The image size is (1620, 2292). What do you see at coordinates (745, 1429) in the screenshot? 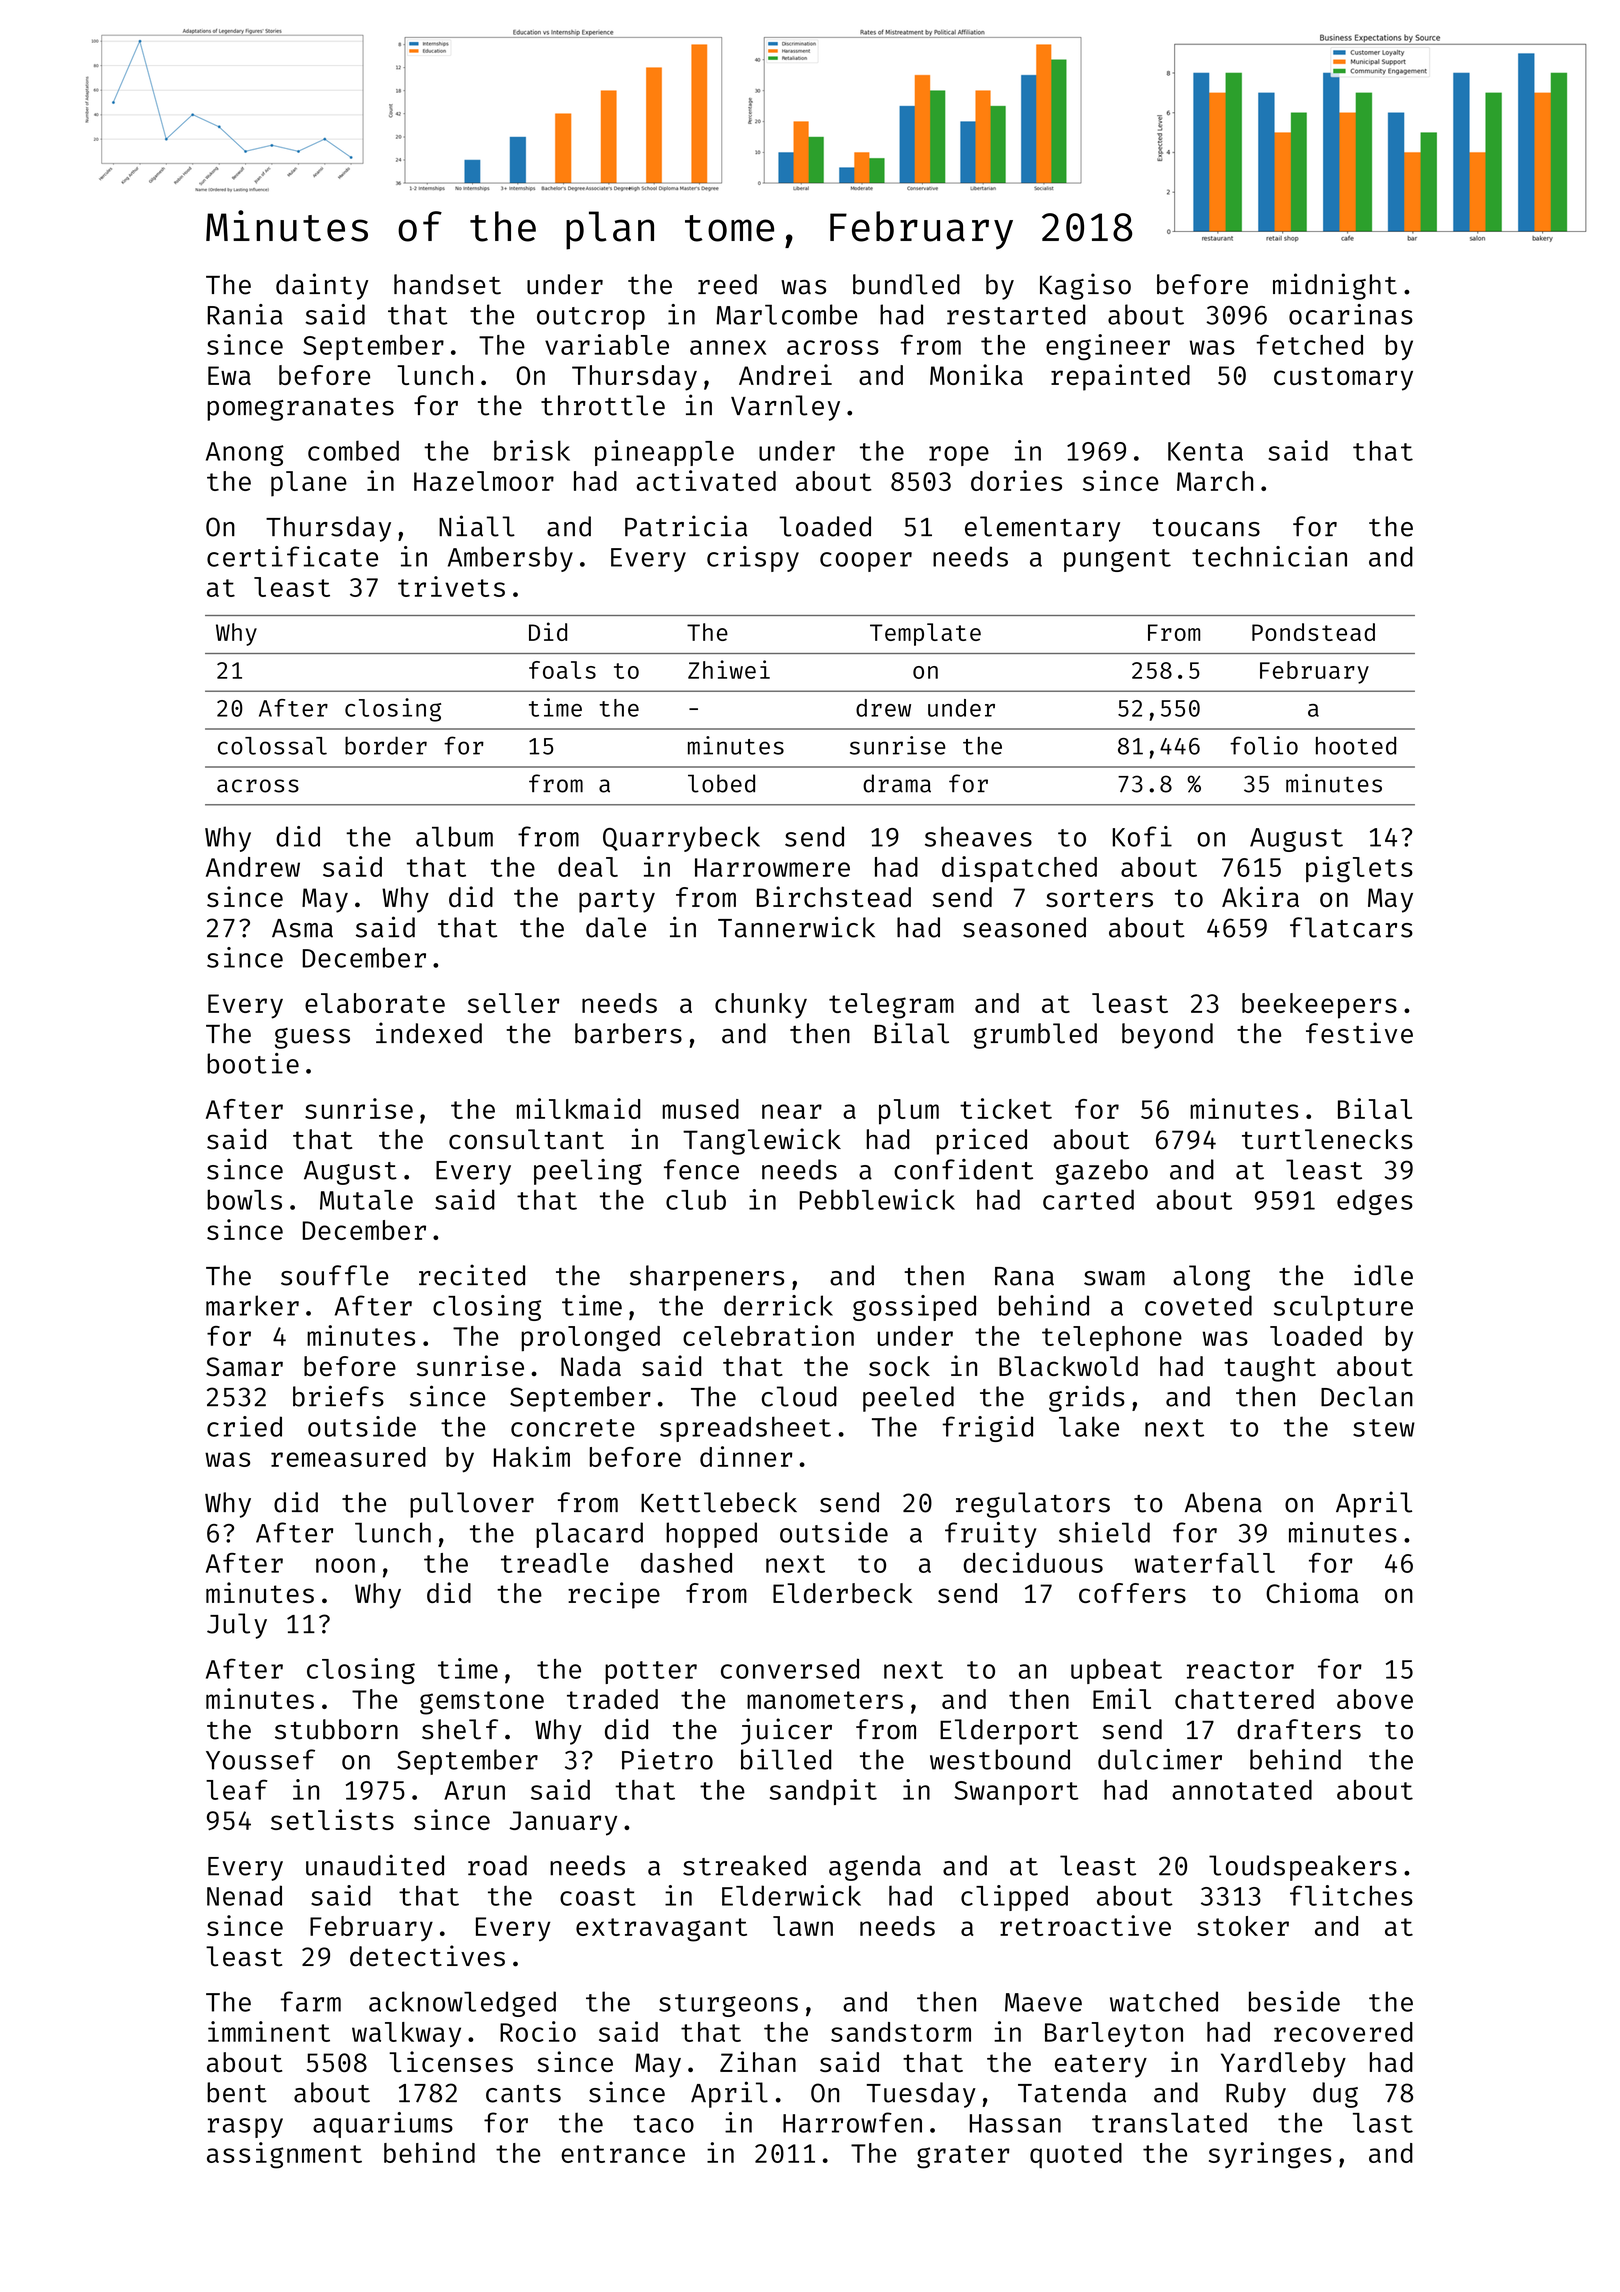
I see `spreadsheet` at bounding box center [745, 1429].
